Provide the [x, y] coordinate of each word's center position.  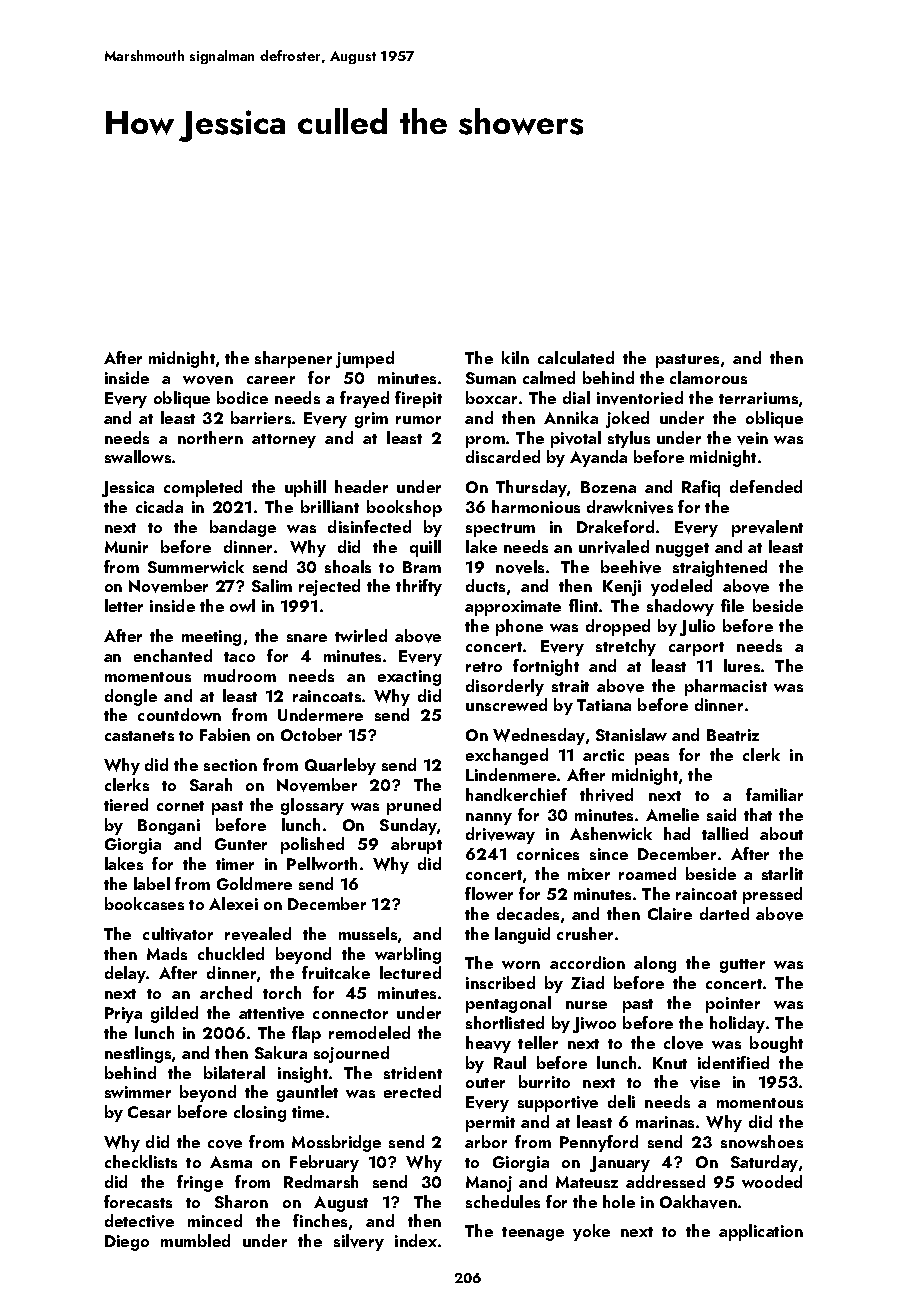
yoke [591, 1232]
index [416, 1240]
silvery [359, 1242]
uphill [305, 488]
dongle [131, 697]
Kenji [622, 588]
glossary [312, 806]
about [781, 833]
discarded [503, 456]
